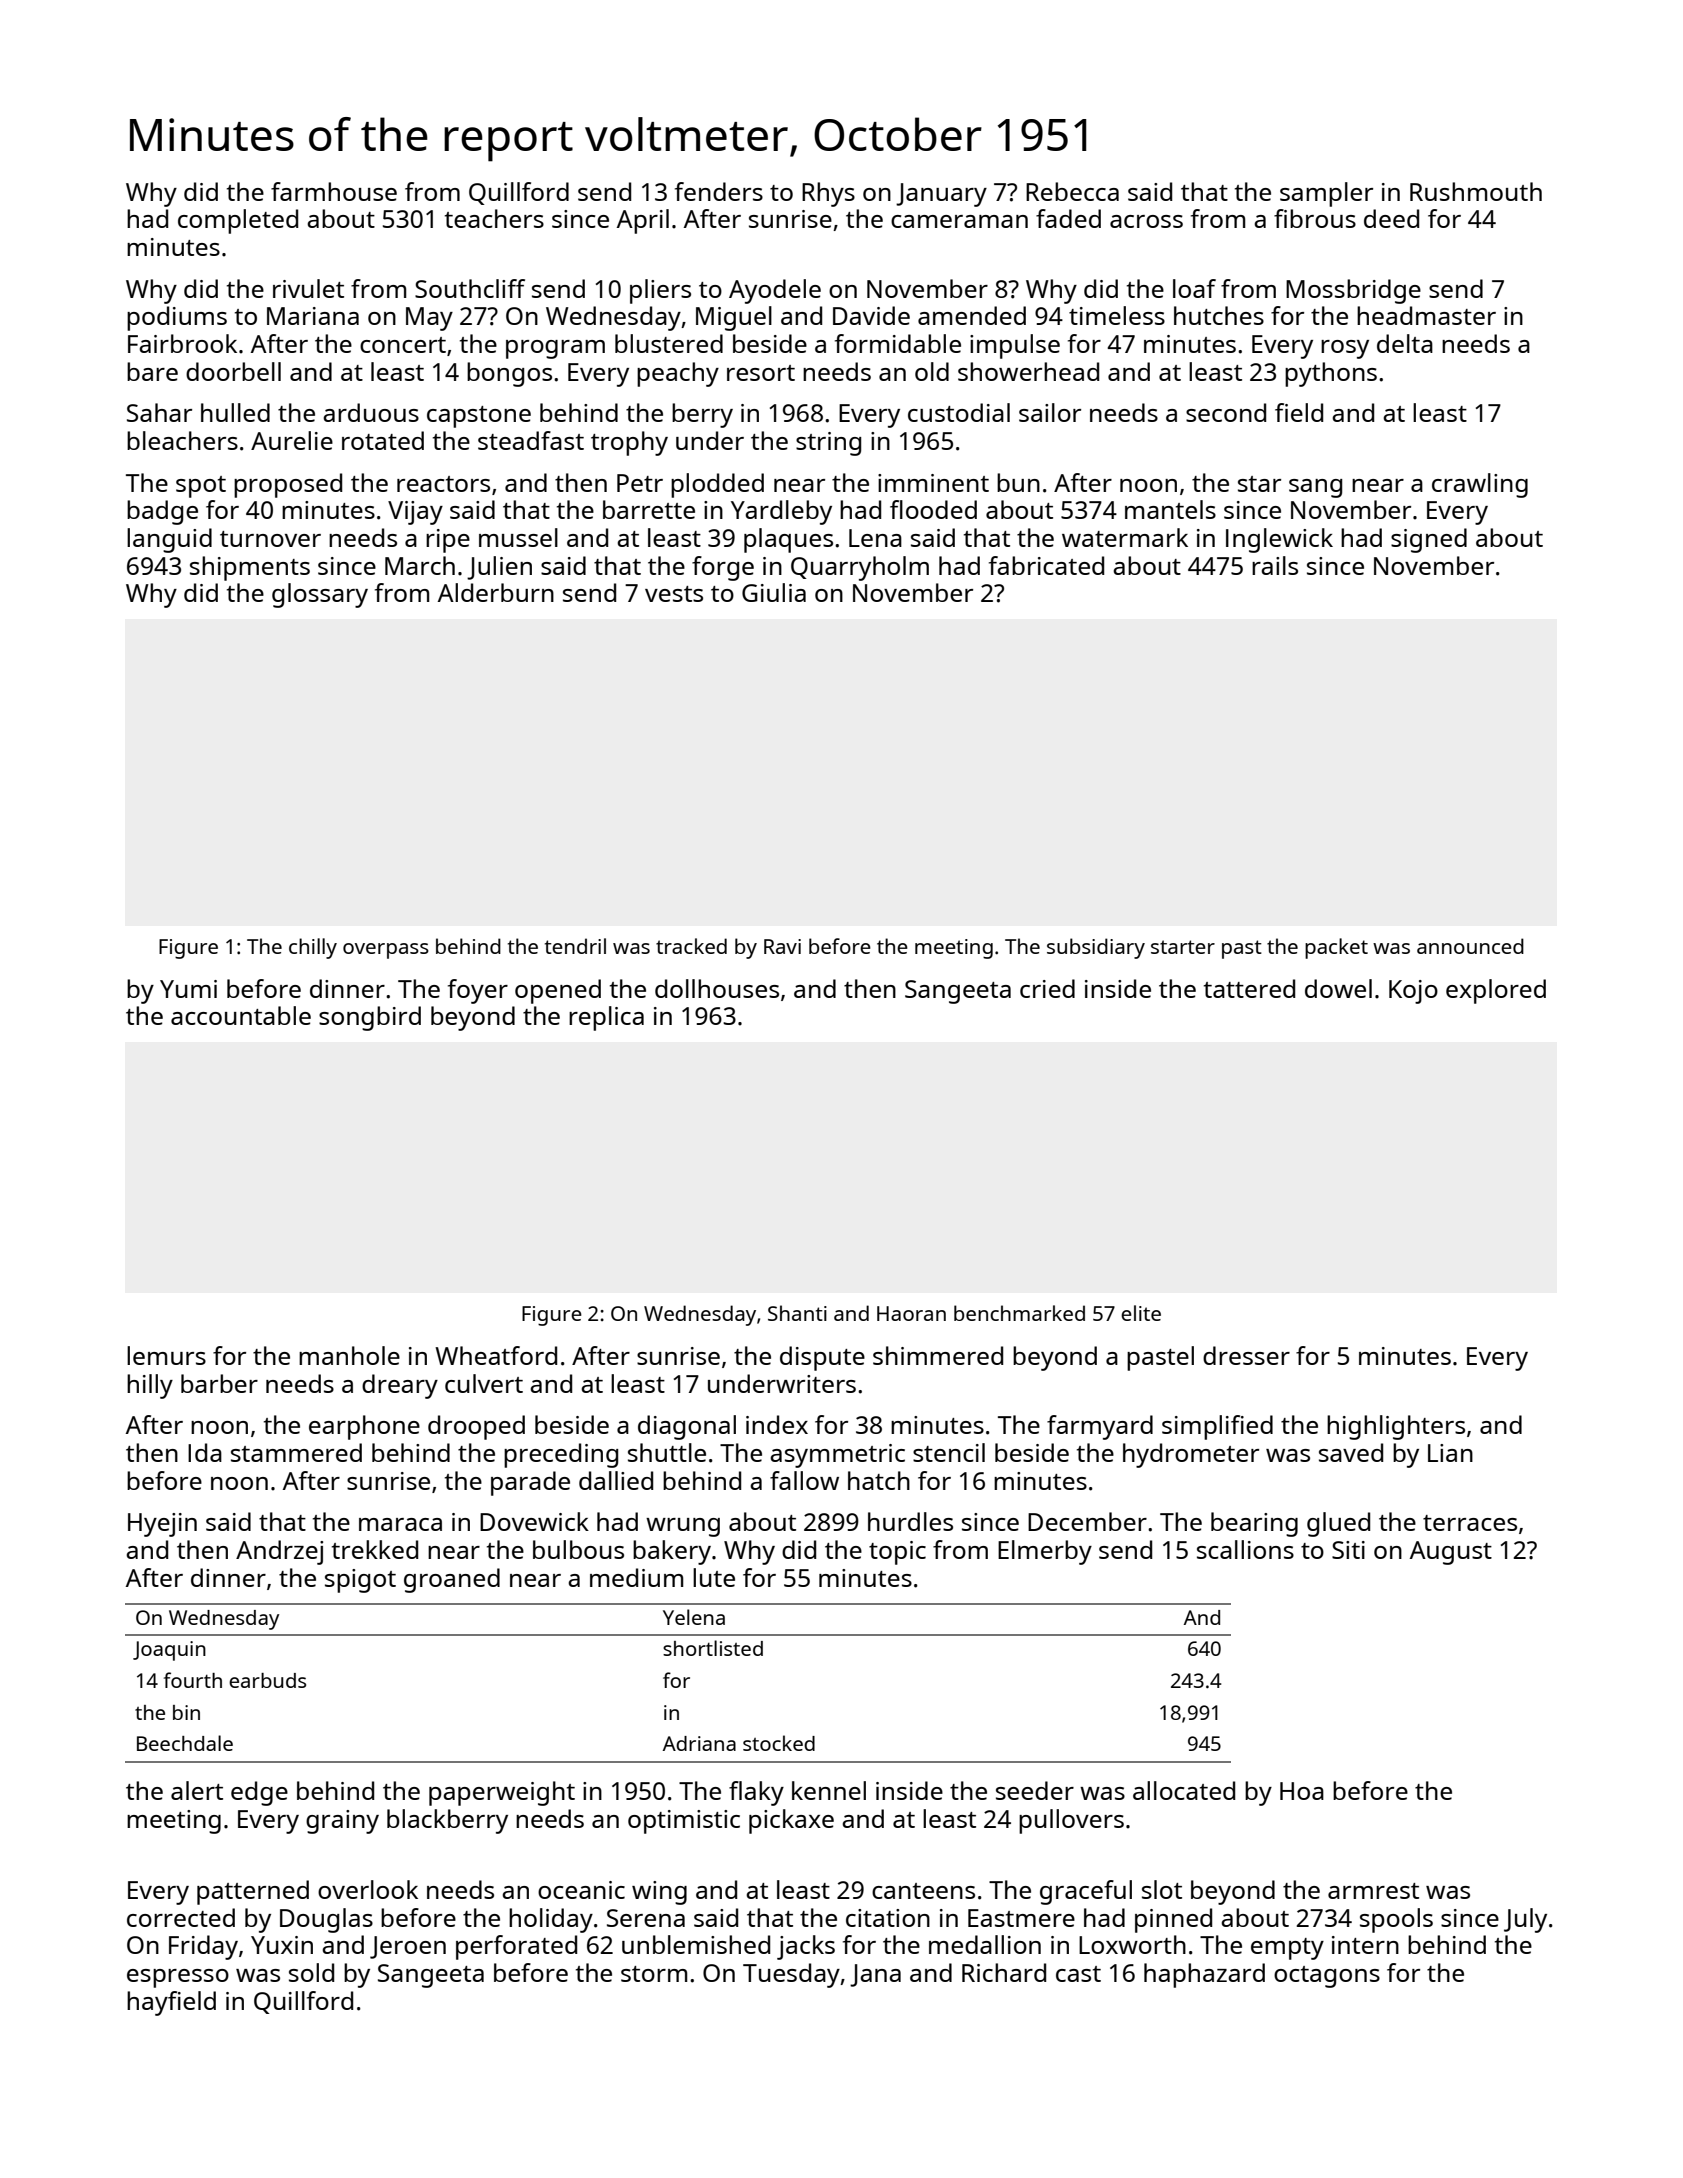  What do you see at coordinates (1117, 315) in the document?
I see `timeless` at bounding box center [1117, 315].
